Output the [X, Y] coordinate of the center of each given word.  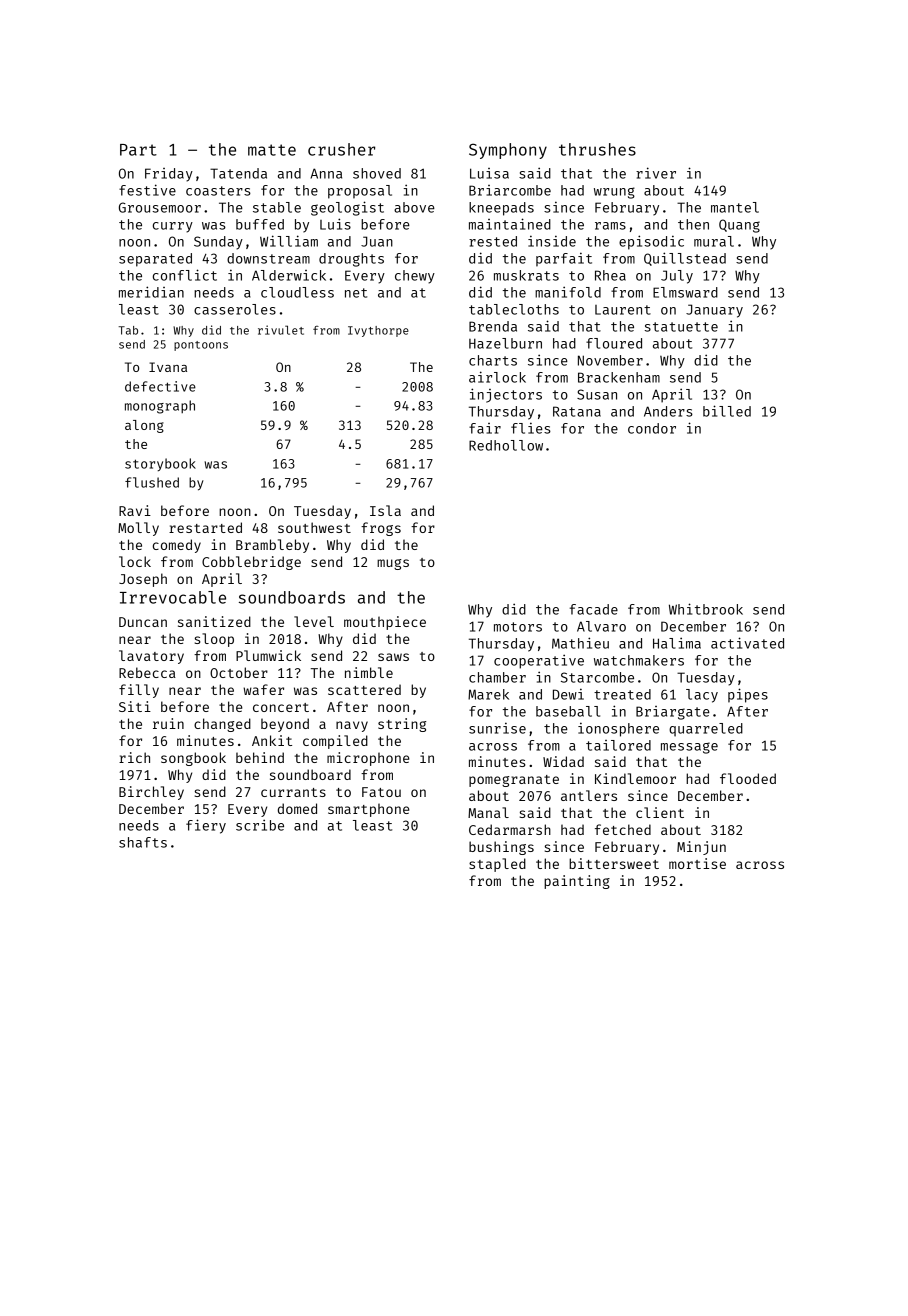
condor [652, 428]
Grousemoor [160, 207]
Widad [563, 761]
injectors [506, 395]
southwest [314, 527]
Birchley [151, 793]
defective [160, 386]
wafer [263, 689]
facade [594, 609]
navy [352, 726]
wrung [614, 193]
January [714, 311]
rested [493, 241]
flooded [748, 778]
